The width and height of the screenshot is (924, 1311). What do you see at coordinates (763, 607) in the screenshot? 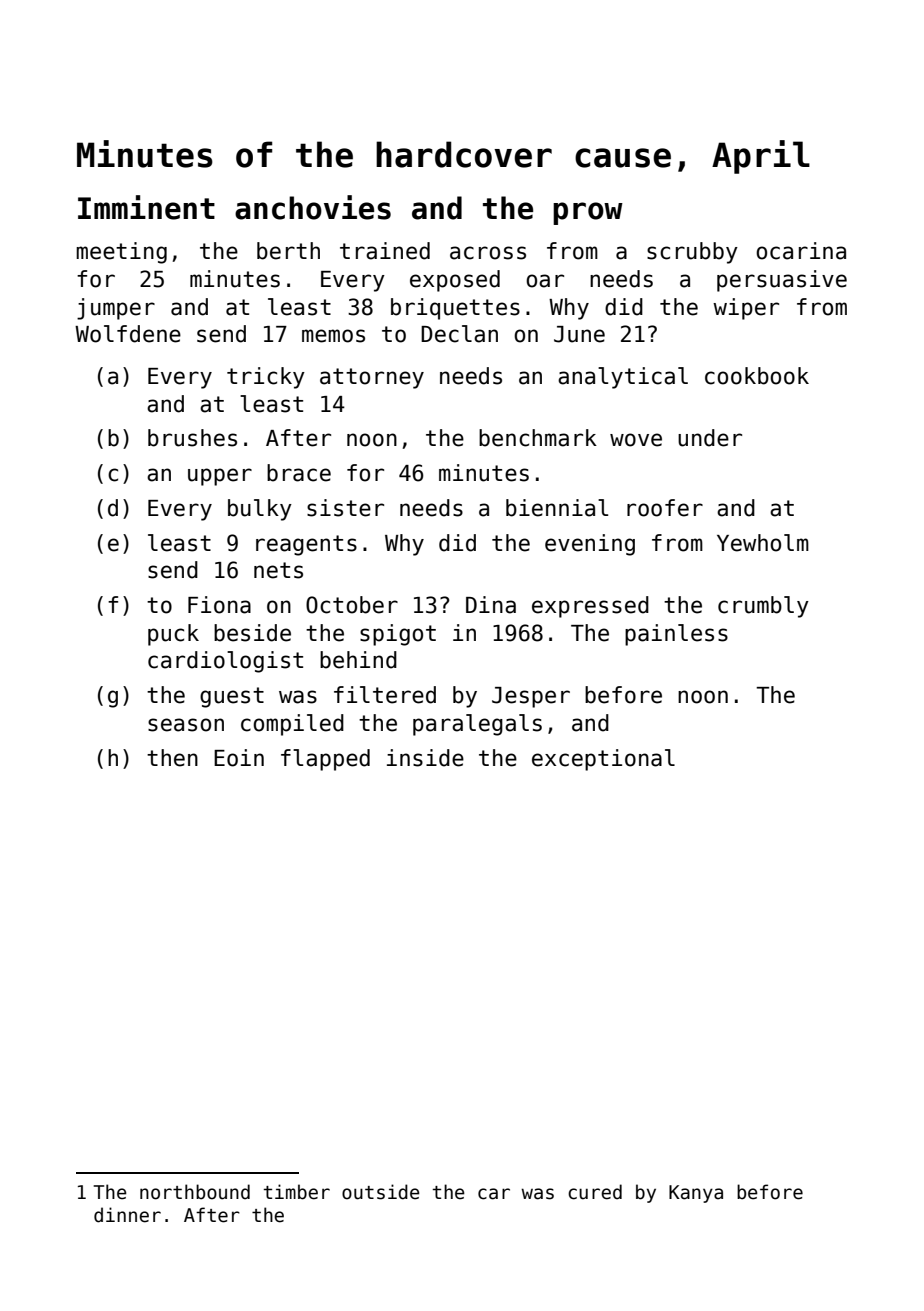
I see `crumbly` at bounding box center [763, 607].
